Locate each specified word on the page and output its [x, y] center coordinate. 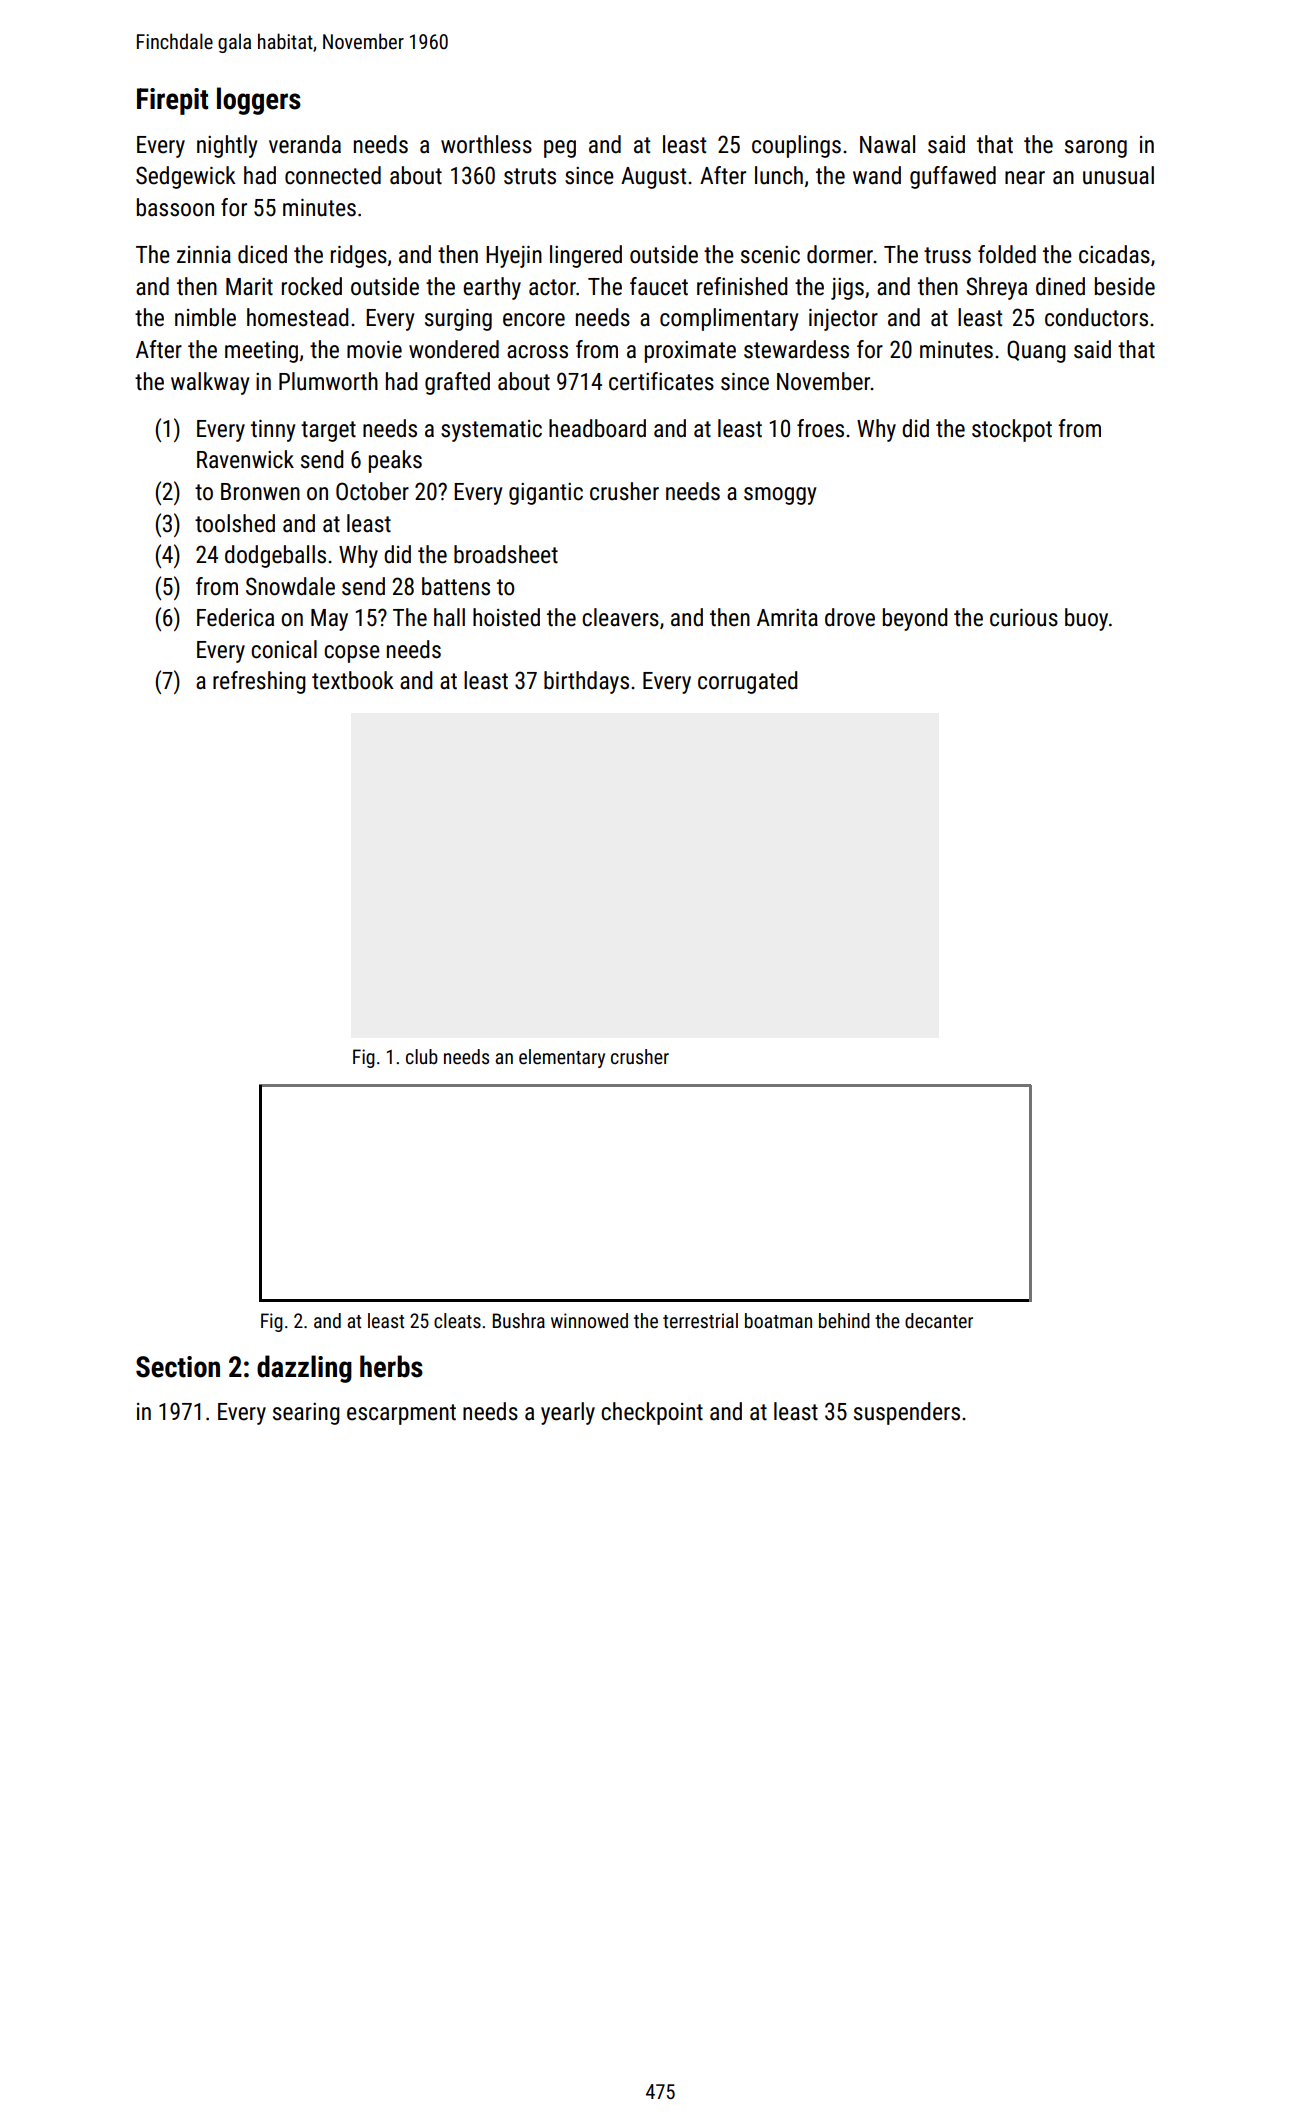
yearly [568, 1413]
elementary [562, 1058]
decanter [939, 1320]
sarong [1096, 149]
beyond [915, 619]
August [653, 178]
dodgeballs [275, 556]
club [422, 1056]
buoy [1086, 619]
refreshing [259, 682]
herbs [391, 1366]
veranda [305, 144]
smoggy [780, 496]
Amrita [787, 618]
